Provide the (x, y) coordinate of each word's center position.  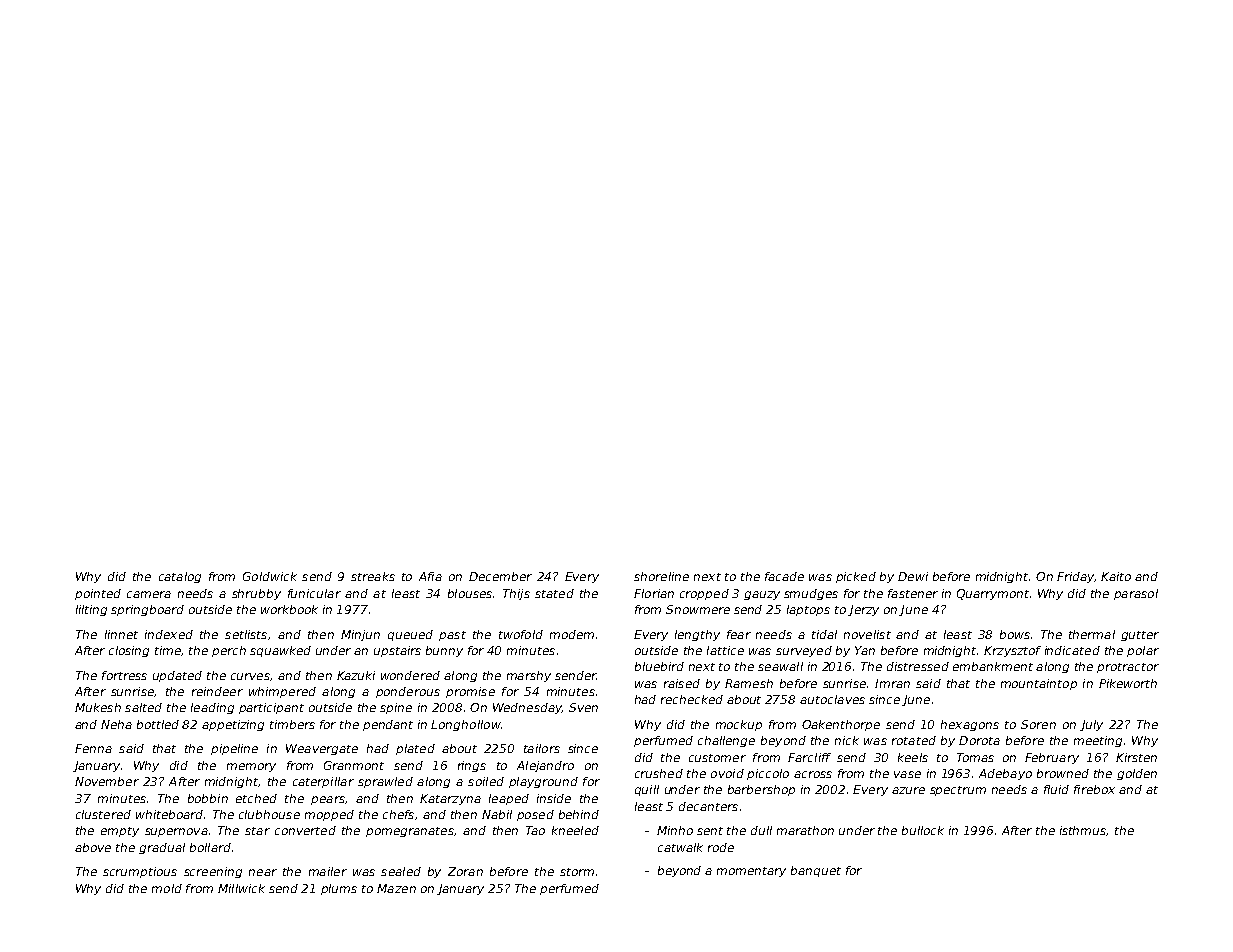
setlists (246, 634)
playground (543, 782)
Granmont (354, 765)
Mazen (396, 888)
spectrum (958, 791)
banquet (816, 871)
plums (339, 889)
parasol (1136, 594)
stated (554, 593)
